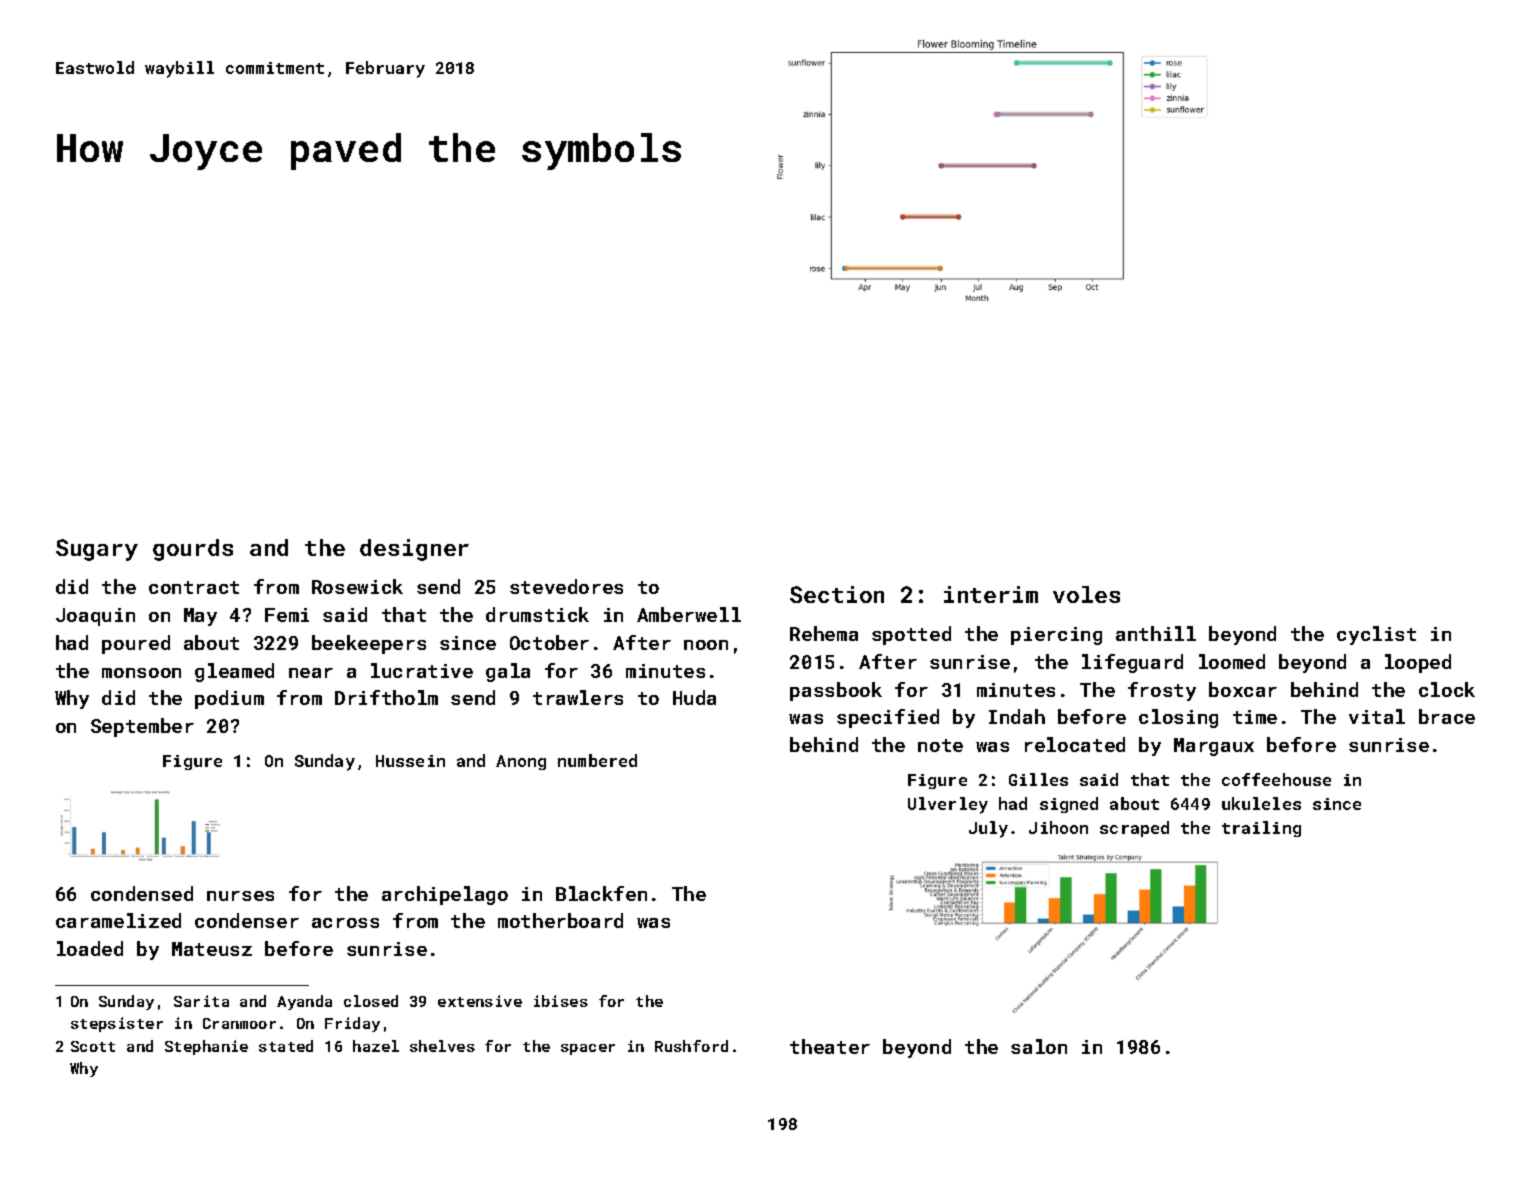 The width and height of the page is (1536, 1187). Describe the element at coordinates (830, 1046) in the page. I see `theater` at that location.
